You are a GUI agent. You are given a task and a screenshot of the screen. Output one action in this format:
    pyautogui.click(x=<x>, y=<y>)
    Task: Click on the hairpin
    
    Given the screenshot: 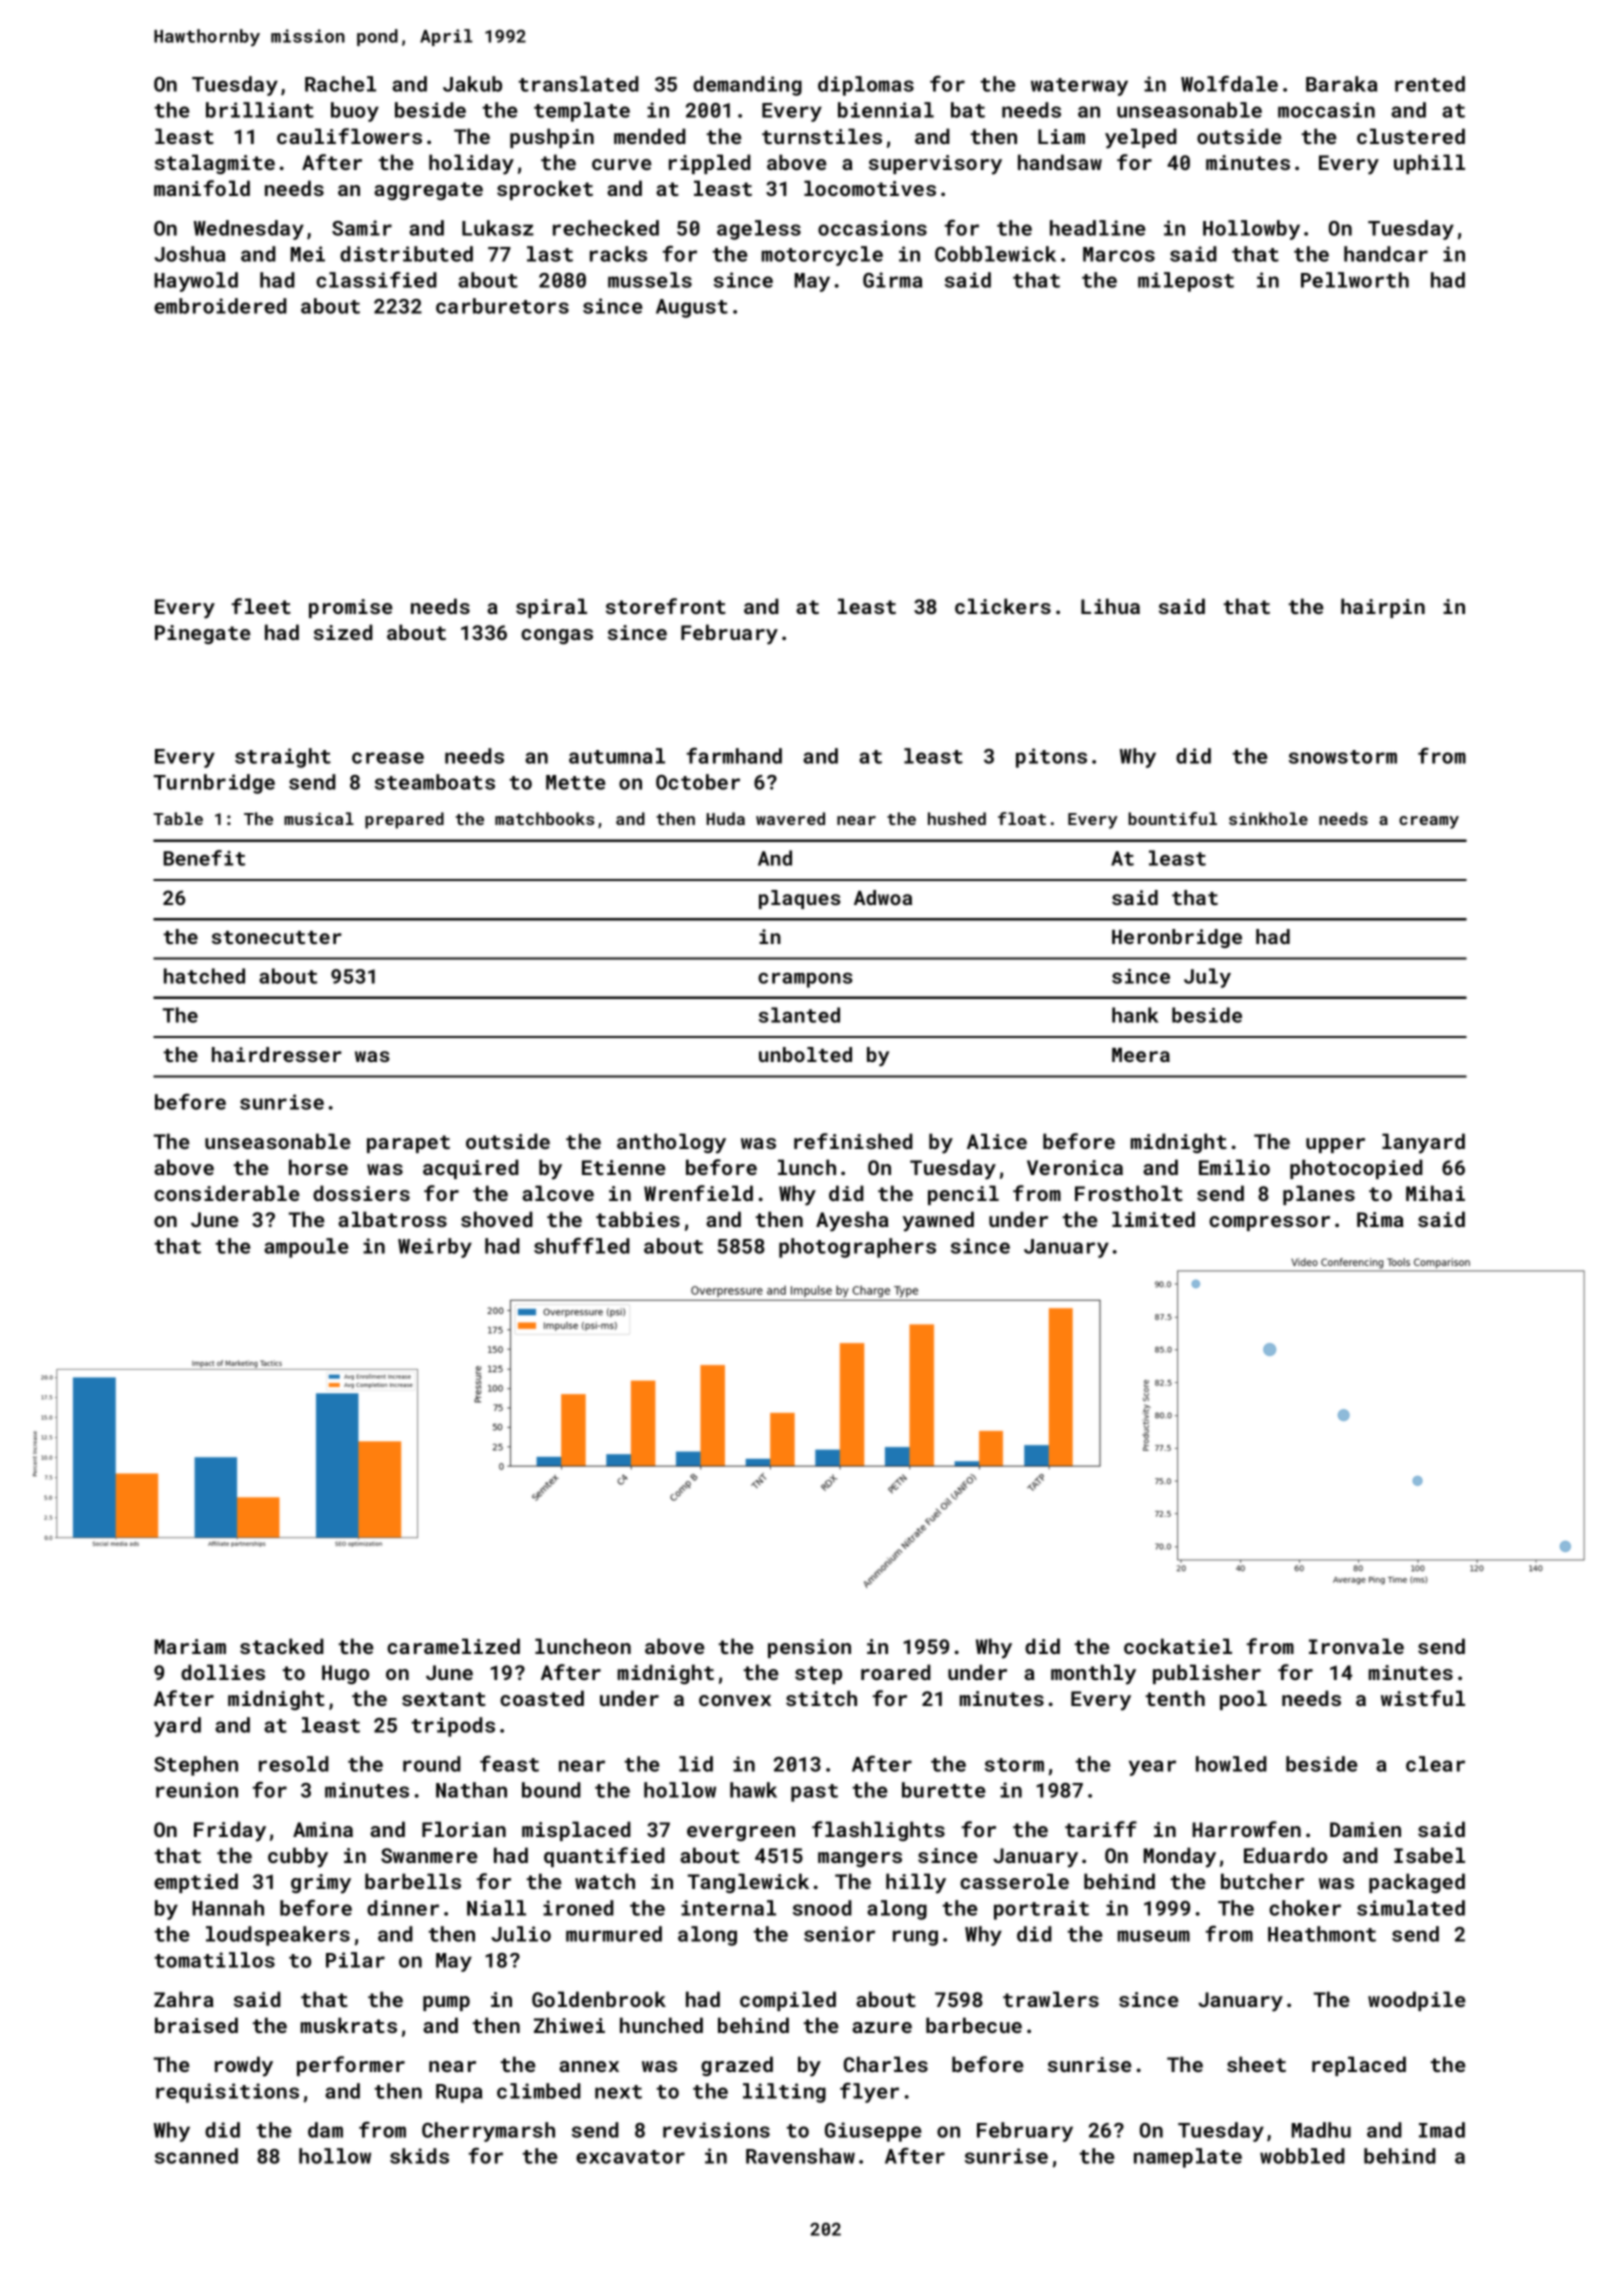 What is the action you would take?
    pyautogui.click(x=1383, y=608)
